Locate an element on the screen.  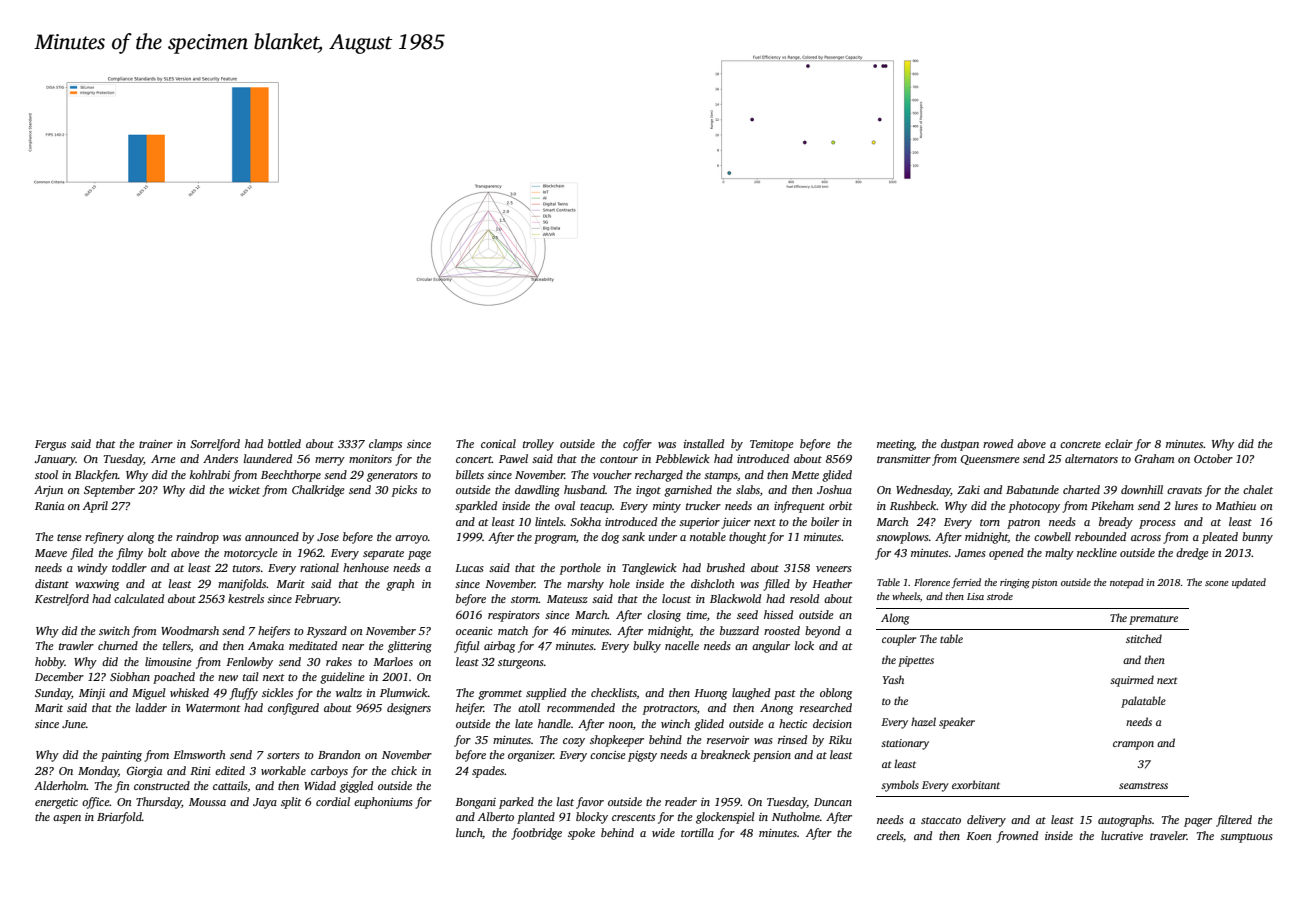
cravats is located at coordinates (1184, 490).
